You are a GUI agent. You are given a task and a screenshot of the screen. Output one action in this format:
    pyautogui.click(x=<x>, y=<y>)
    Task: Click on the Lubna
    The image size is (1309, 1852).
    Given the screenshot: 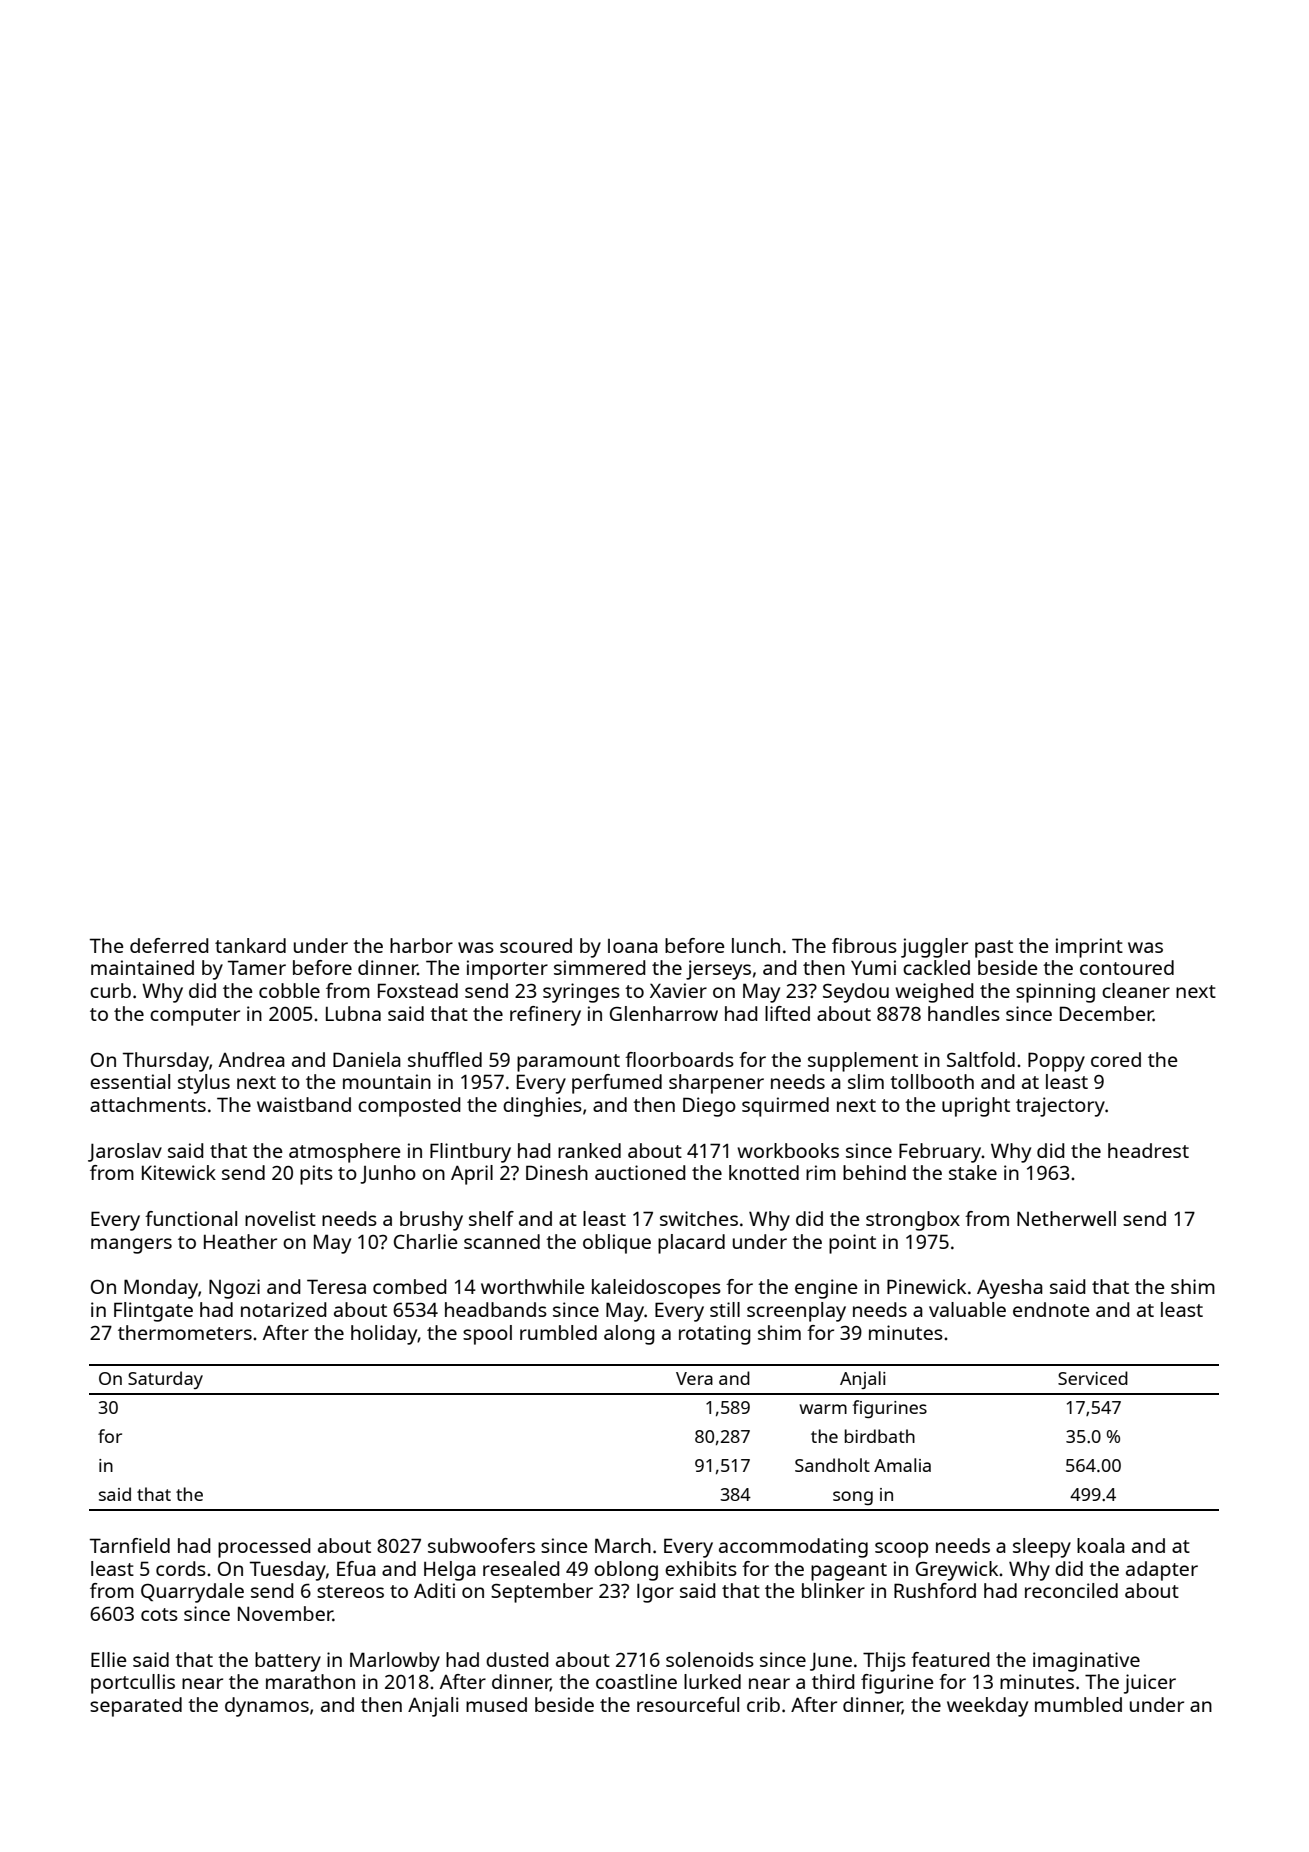 What is the action you would take?
    pyautogui.click(x=353, y=1013)
